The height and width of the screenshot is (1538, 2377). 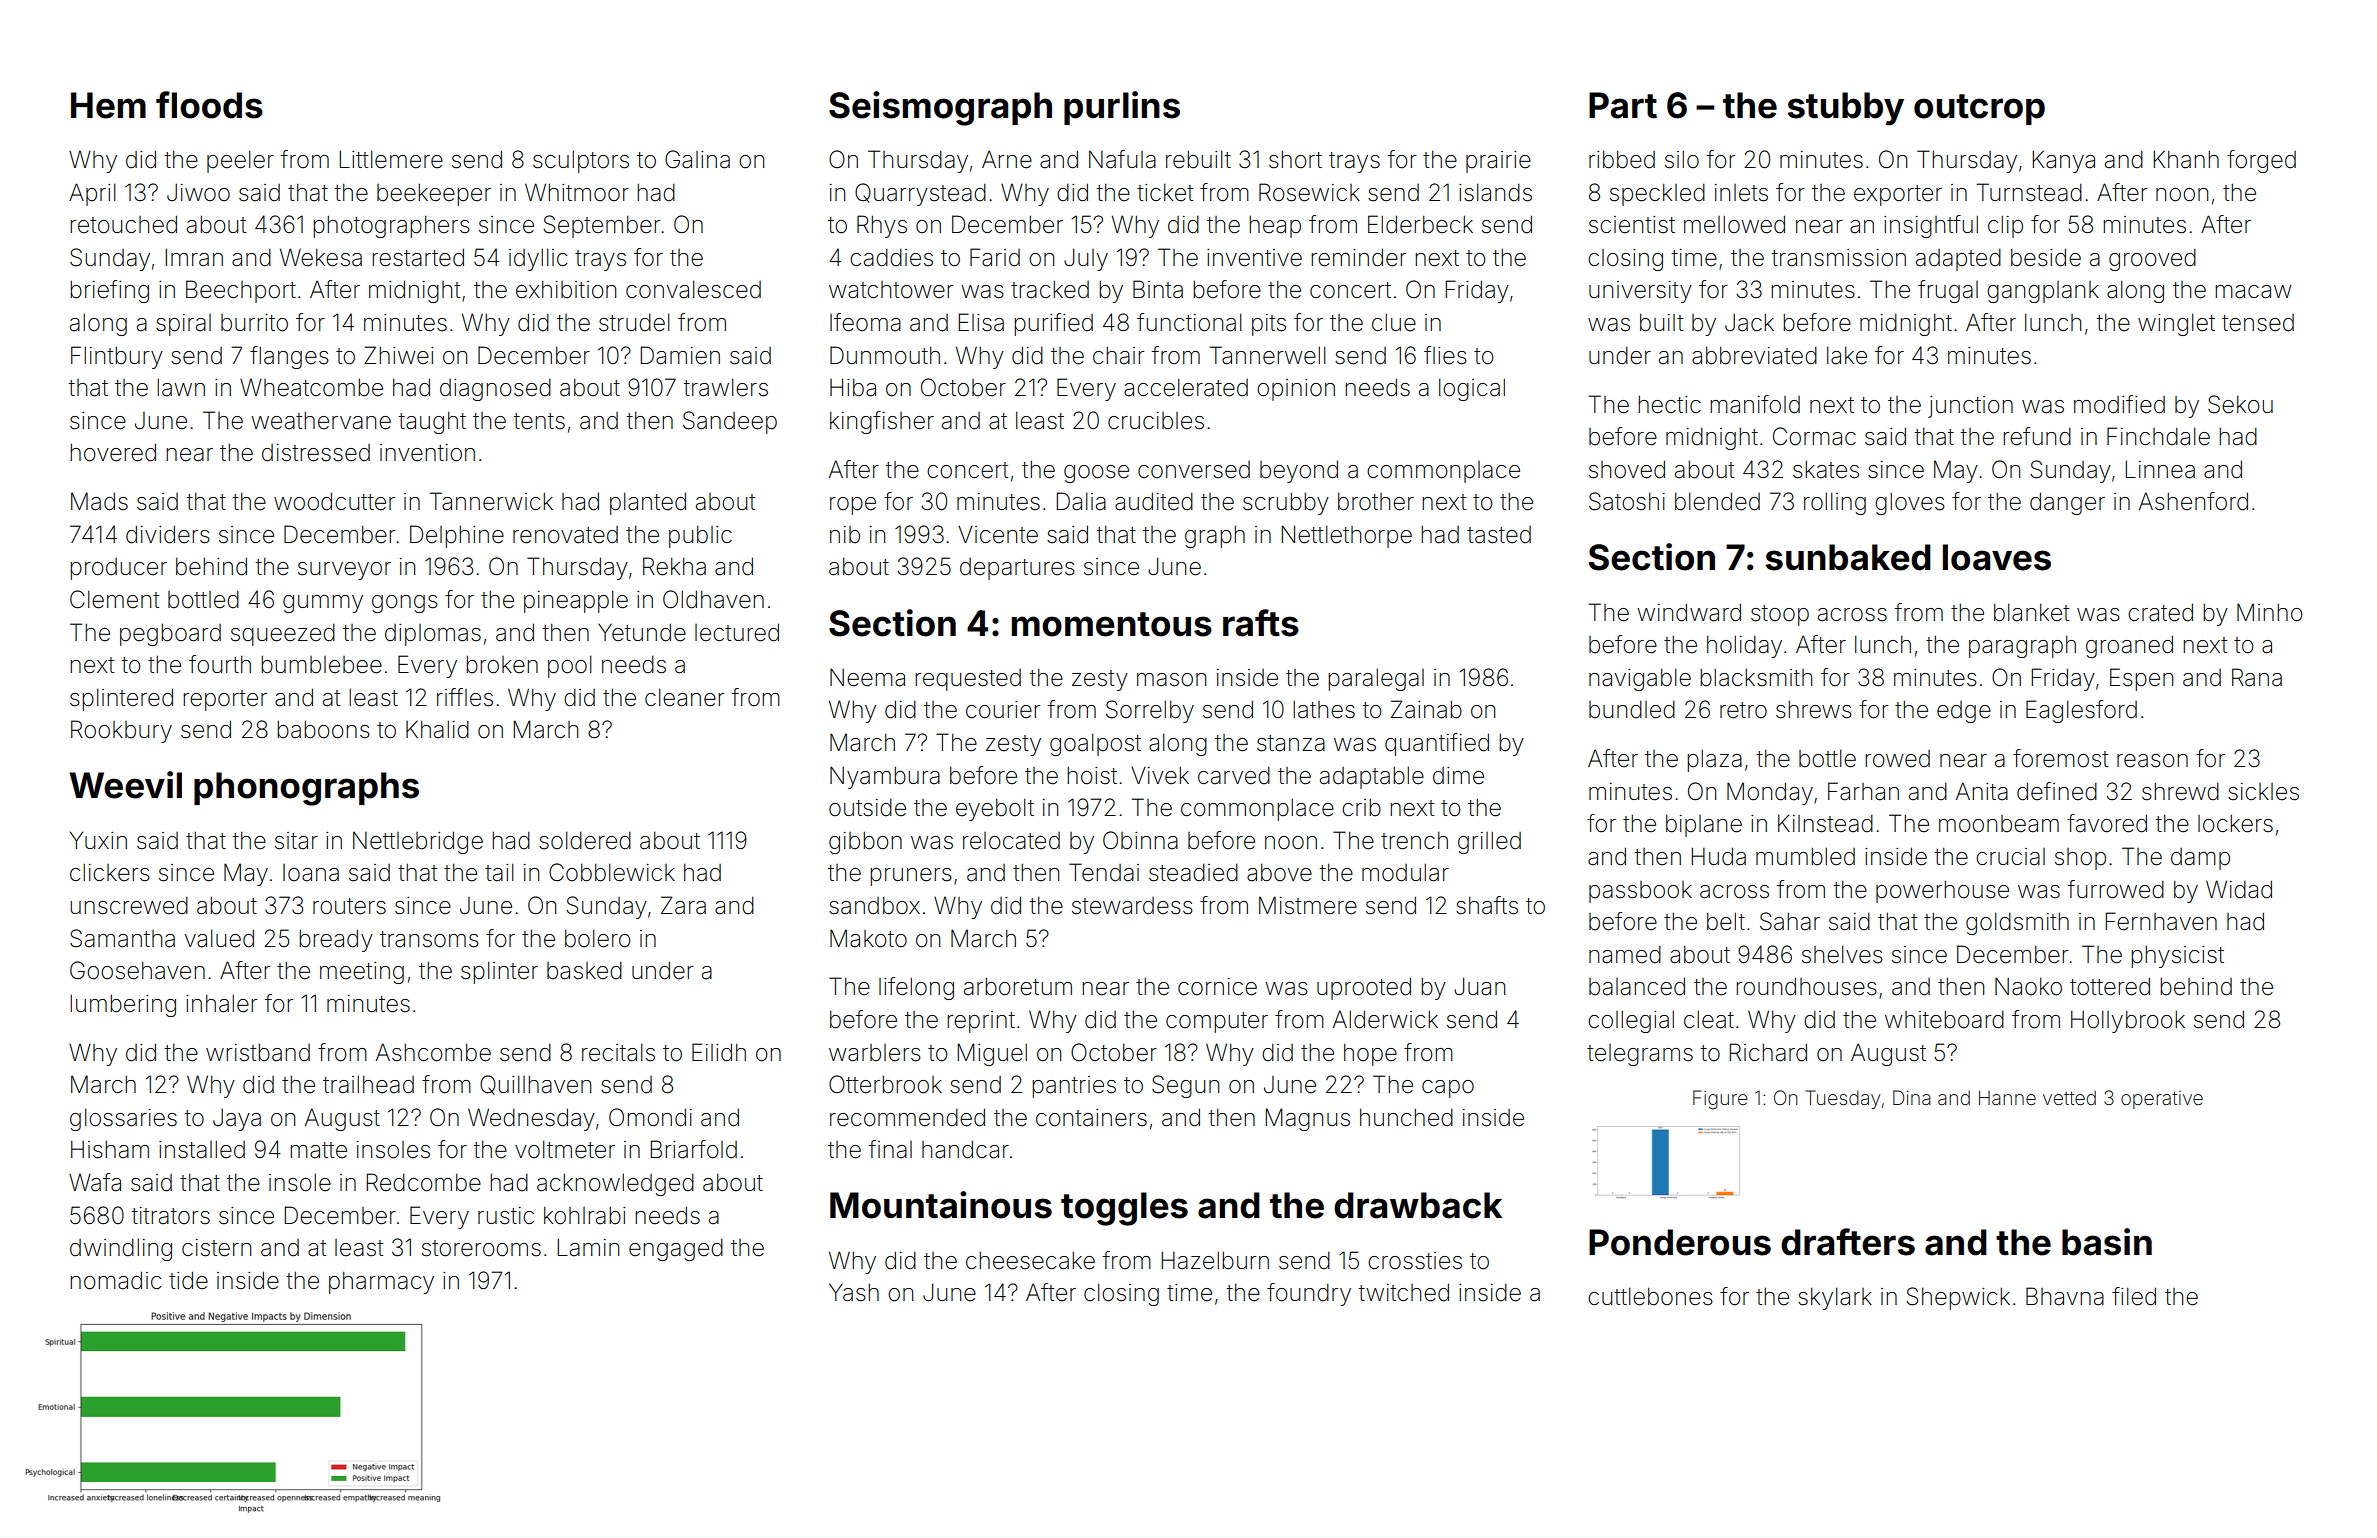 What do you see at coordinates (1627, 469) in the screenshot?
I see `shoved` at bounding box center [1627, 469].
